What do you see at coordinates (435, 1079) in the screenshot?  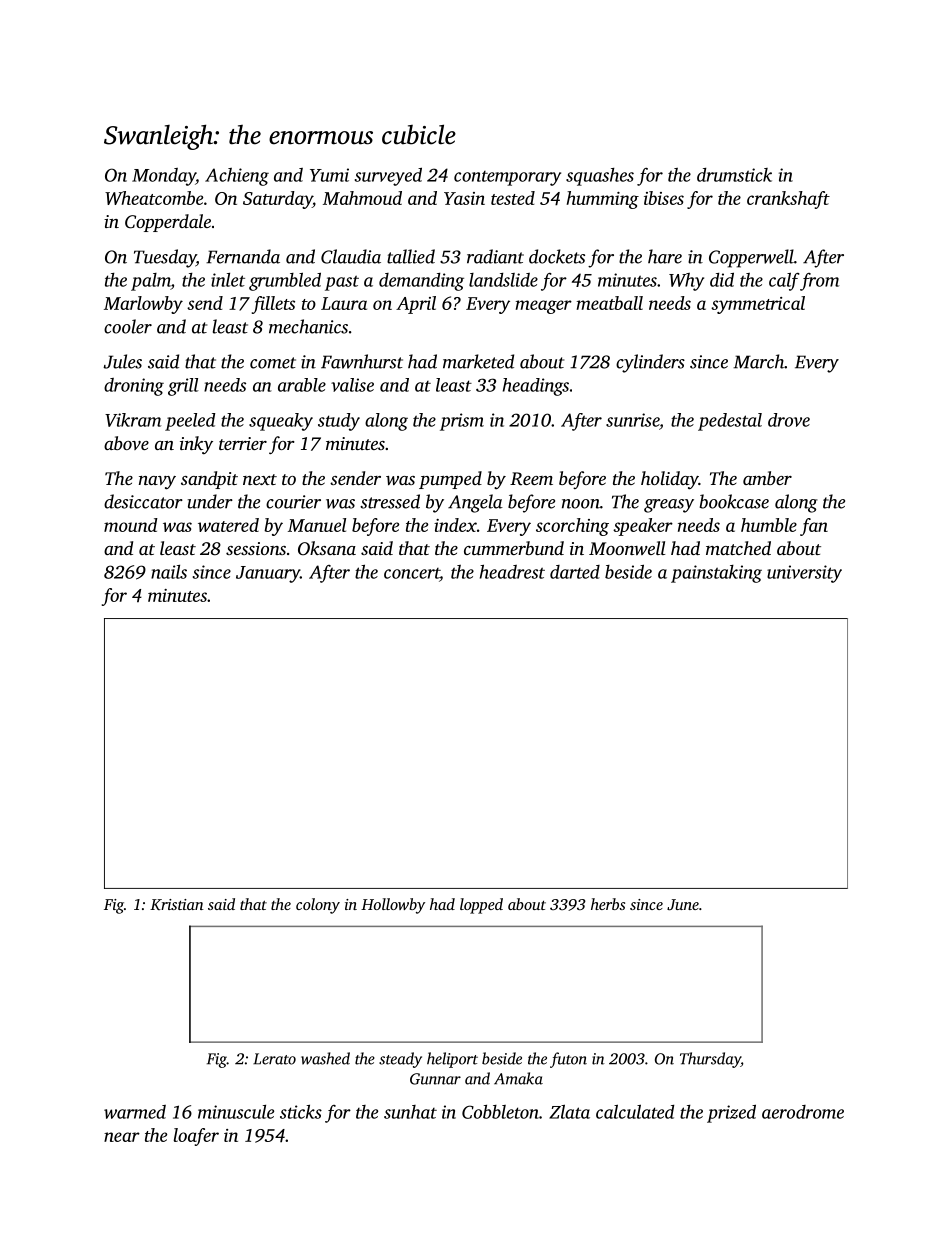 I see `Gunnar` at bounding box center [435, 1079].
